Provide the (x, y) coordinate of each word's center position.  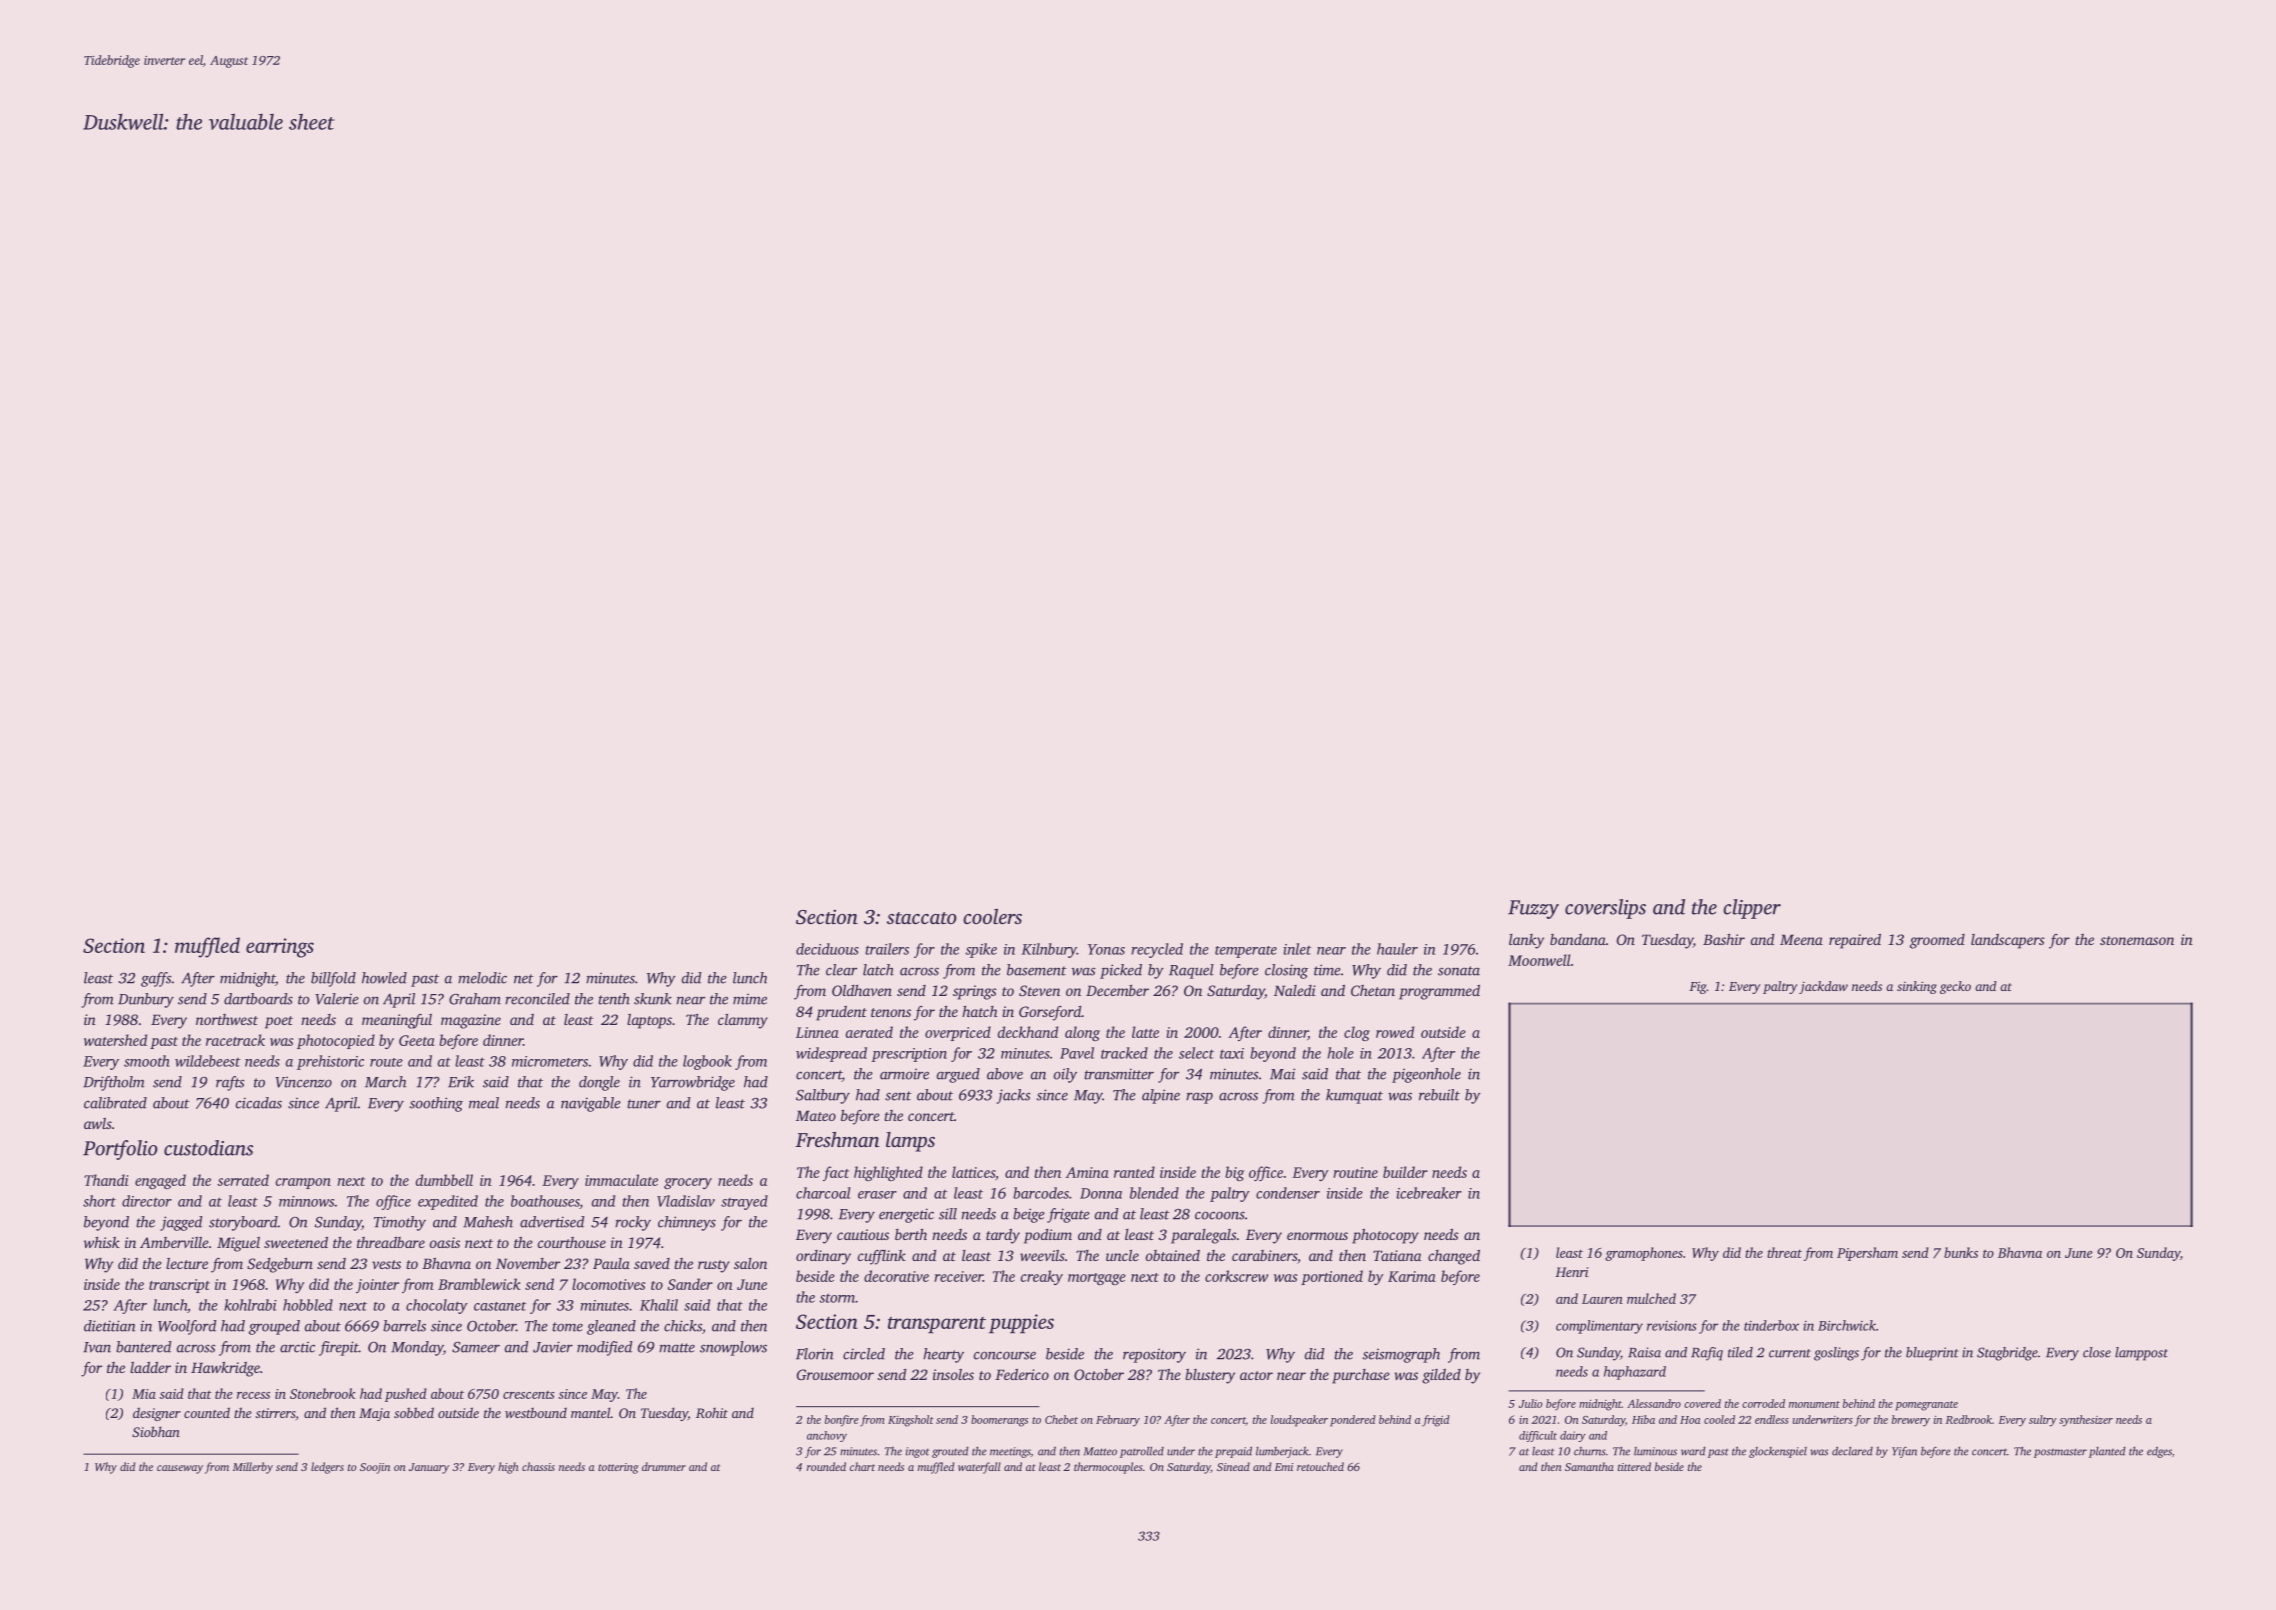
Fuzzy (1533, 909)
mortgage (1097, 1279)
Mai (1282, 1074)
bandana (1578, 939)
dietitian (110, 1326)
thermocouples (1108, 1468)
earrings (280, 948)
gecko (1955, 987)
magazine (471, 1021)
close (2097, 1352)
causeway (180, 1469)
